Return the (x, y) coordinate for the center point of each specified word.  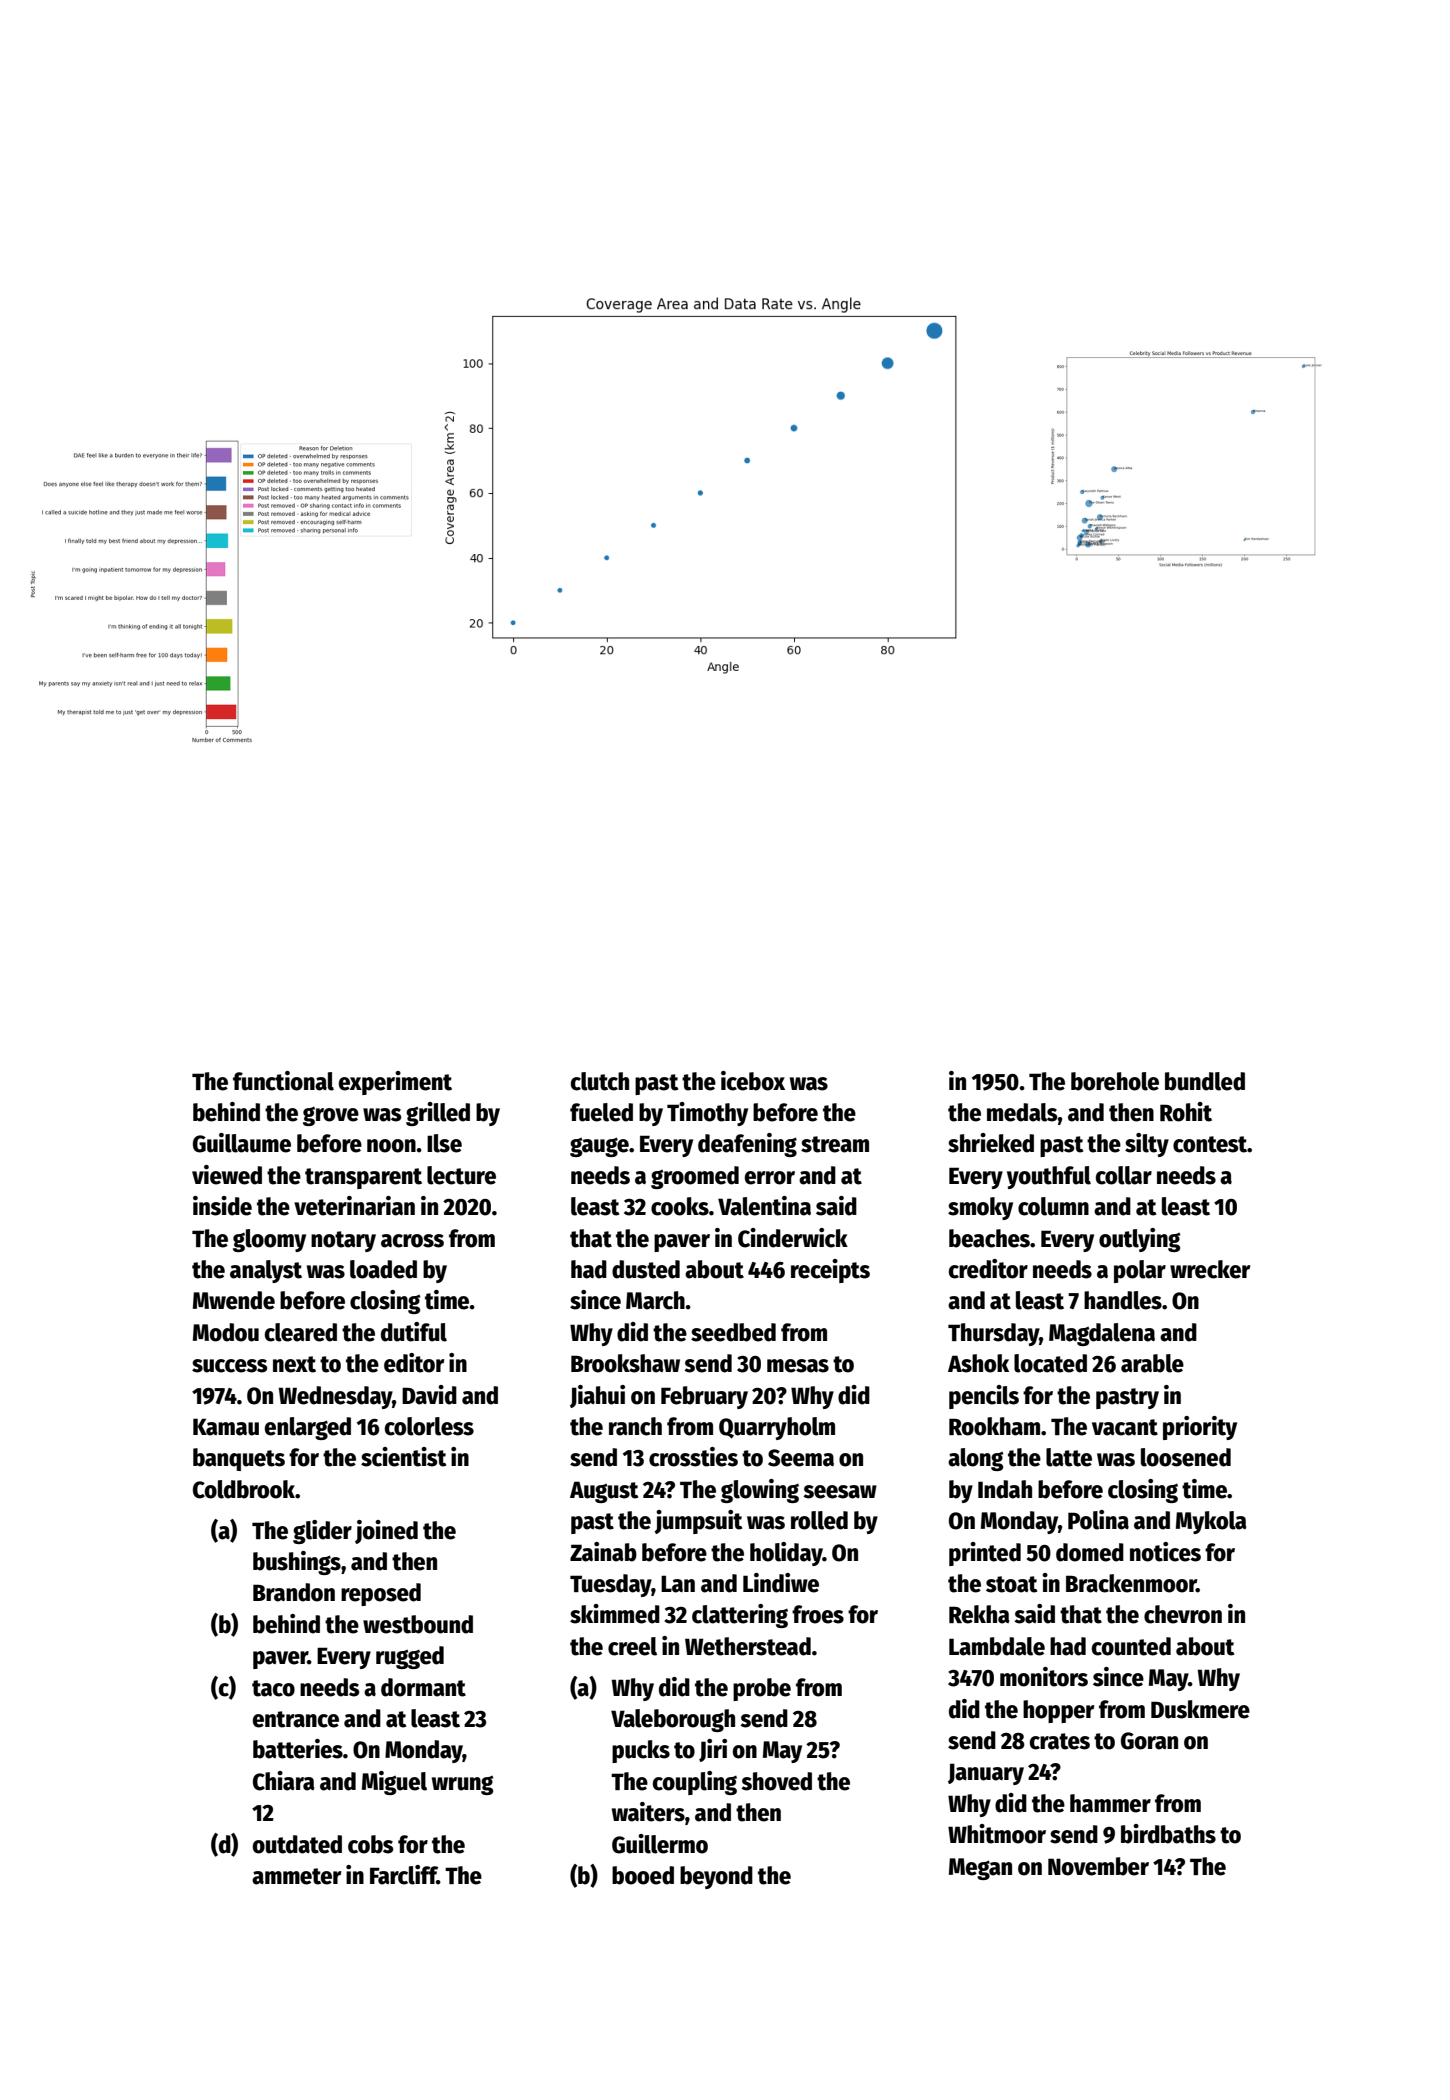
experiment (395, 1083)
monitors (1044, 1677)
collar (1124, 1175)
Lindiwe (781, 1583)
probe (762, 1689)
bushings (297, 1563)
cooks (680, 1206)
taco (273, 1688)
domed (1090, 1552)
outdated (297, 1844)
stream (835, 1144)
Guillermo (660, 1844)
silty (1147, 1145)
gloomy (269, 1240)
